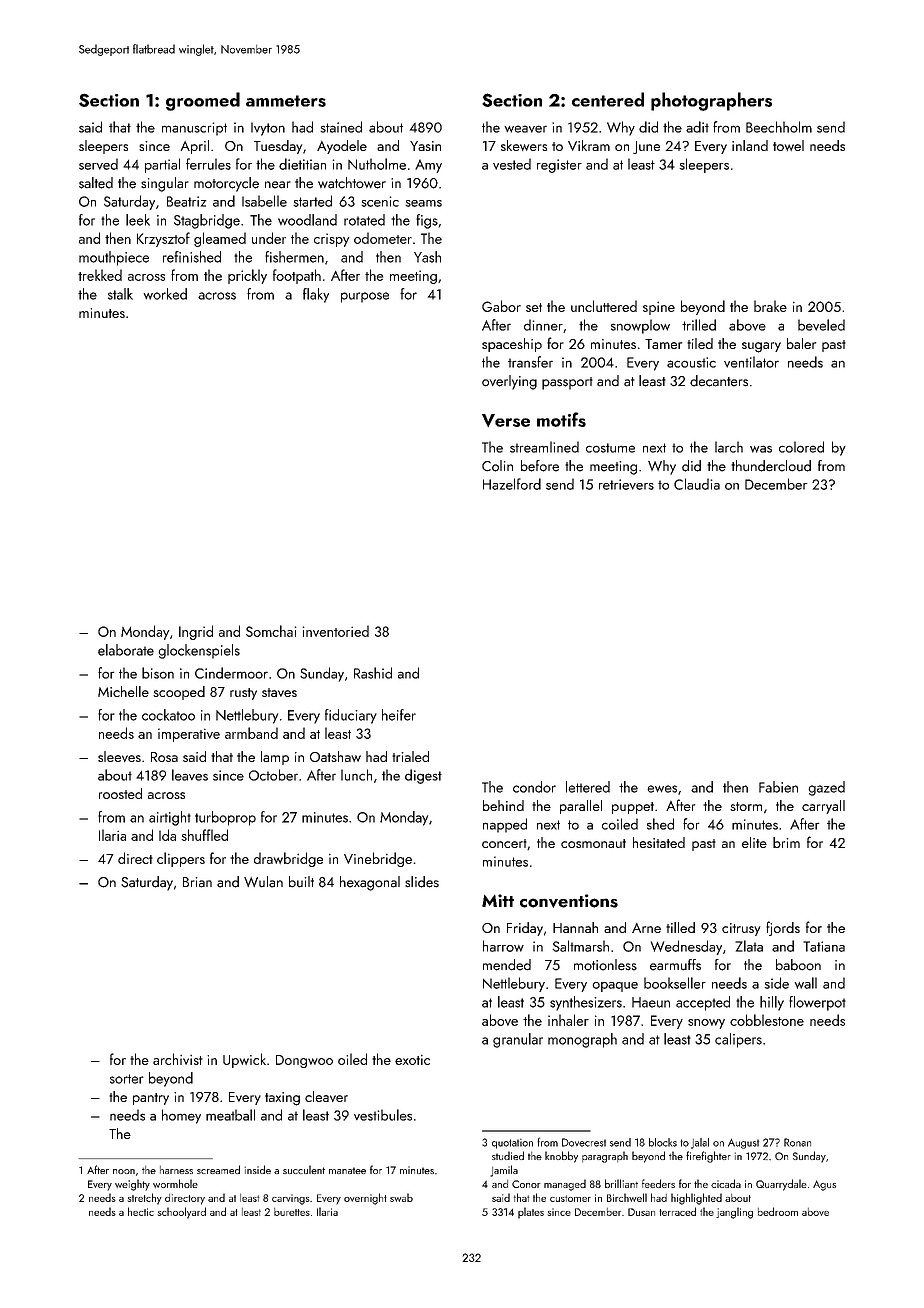 The width and height of the image is (924, 1308). What do you see at coordinates (826, 788) in the image?
I see `gazed` at bounding box center [826, 788].
